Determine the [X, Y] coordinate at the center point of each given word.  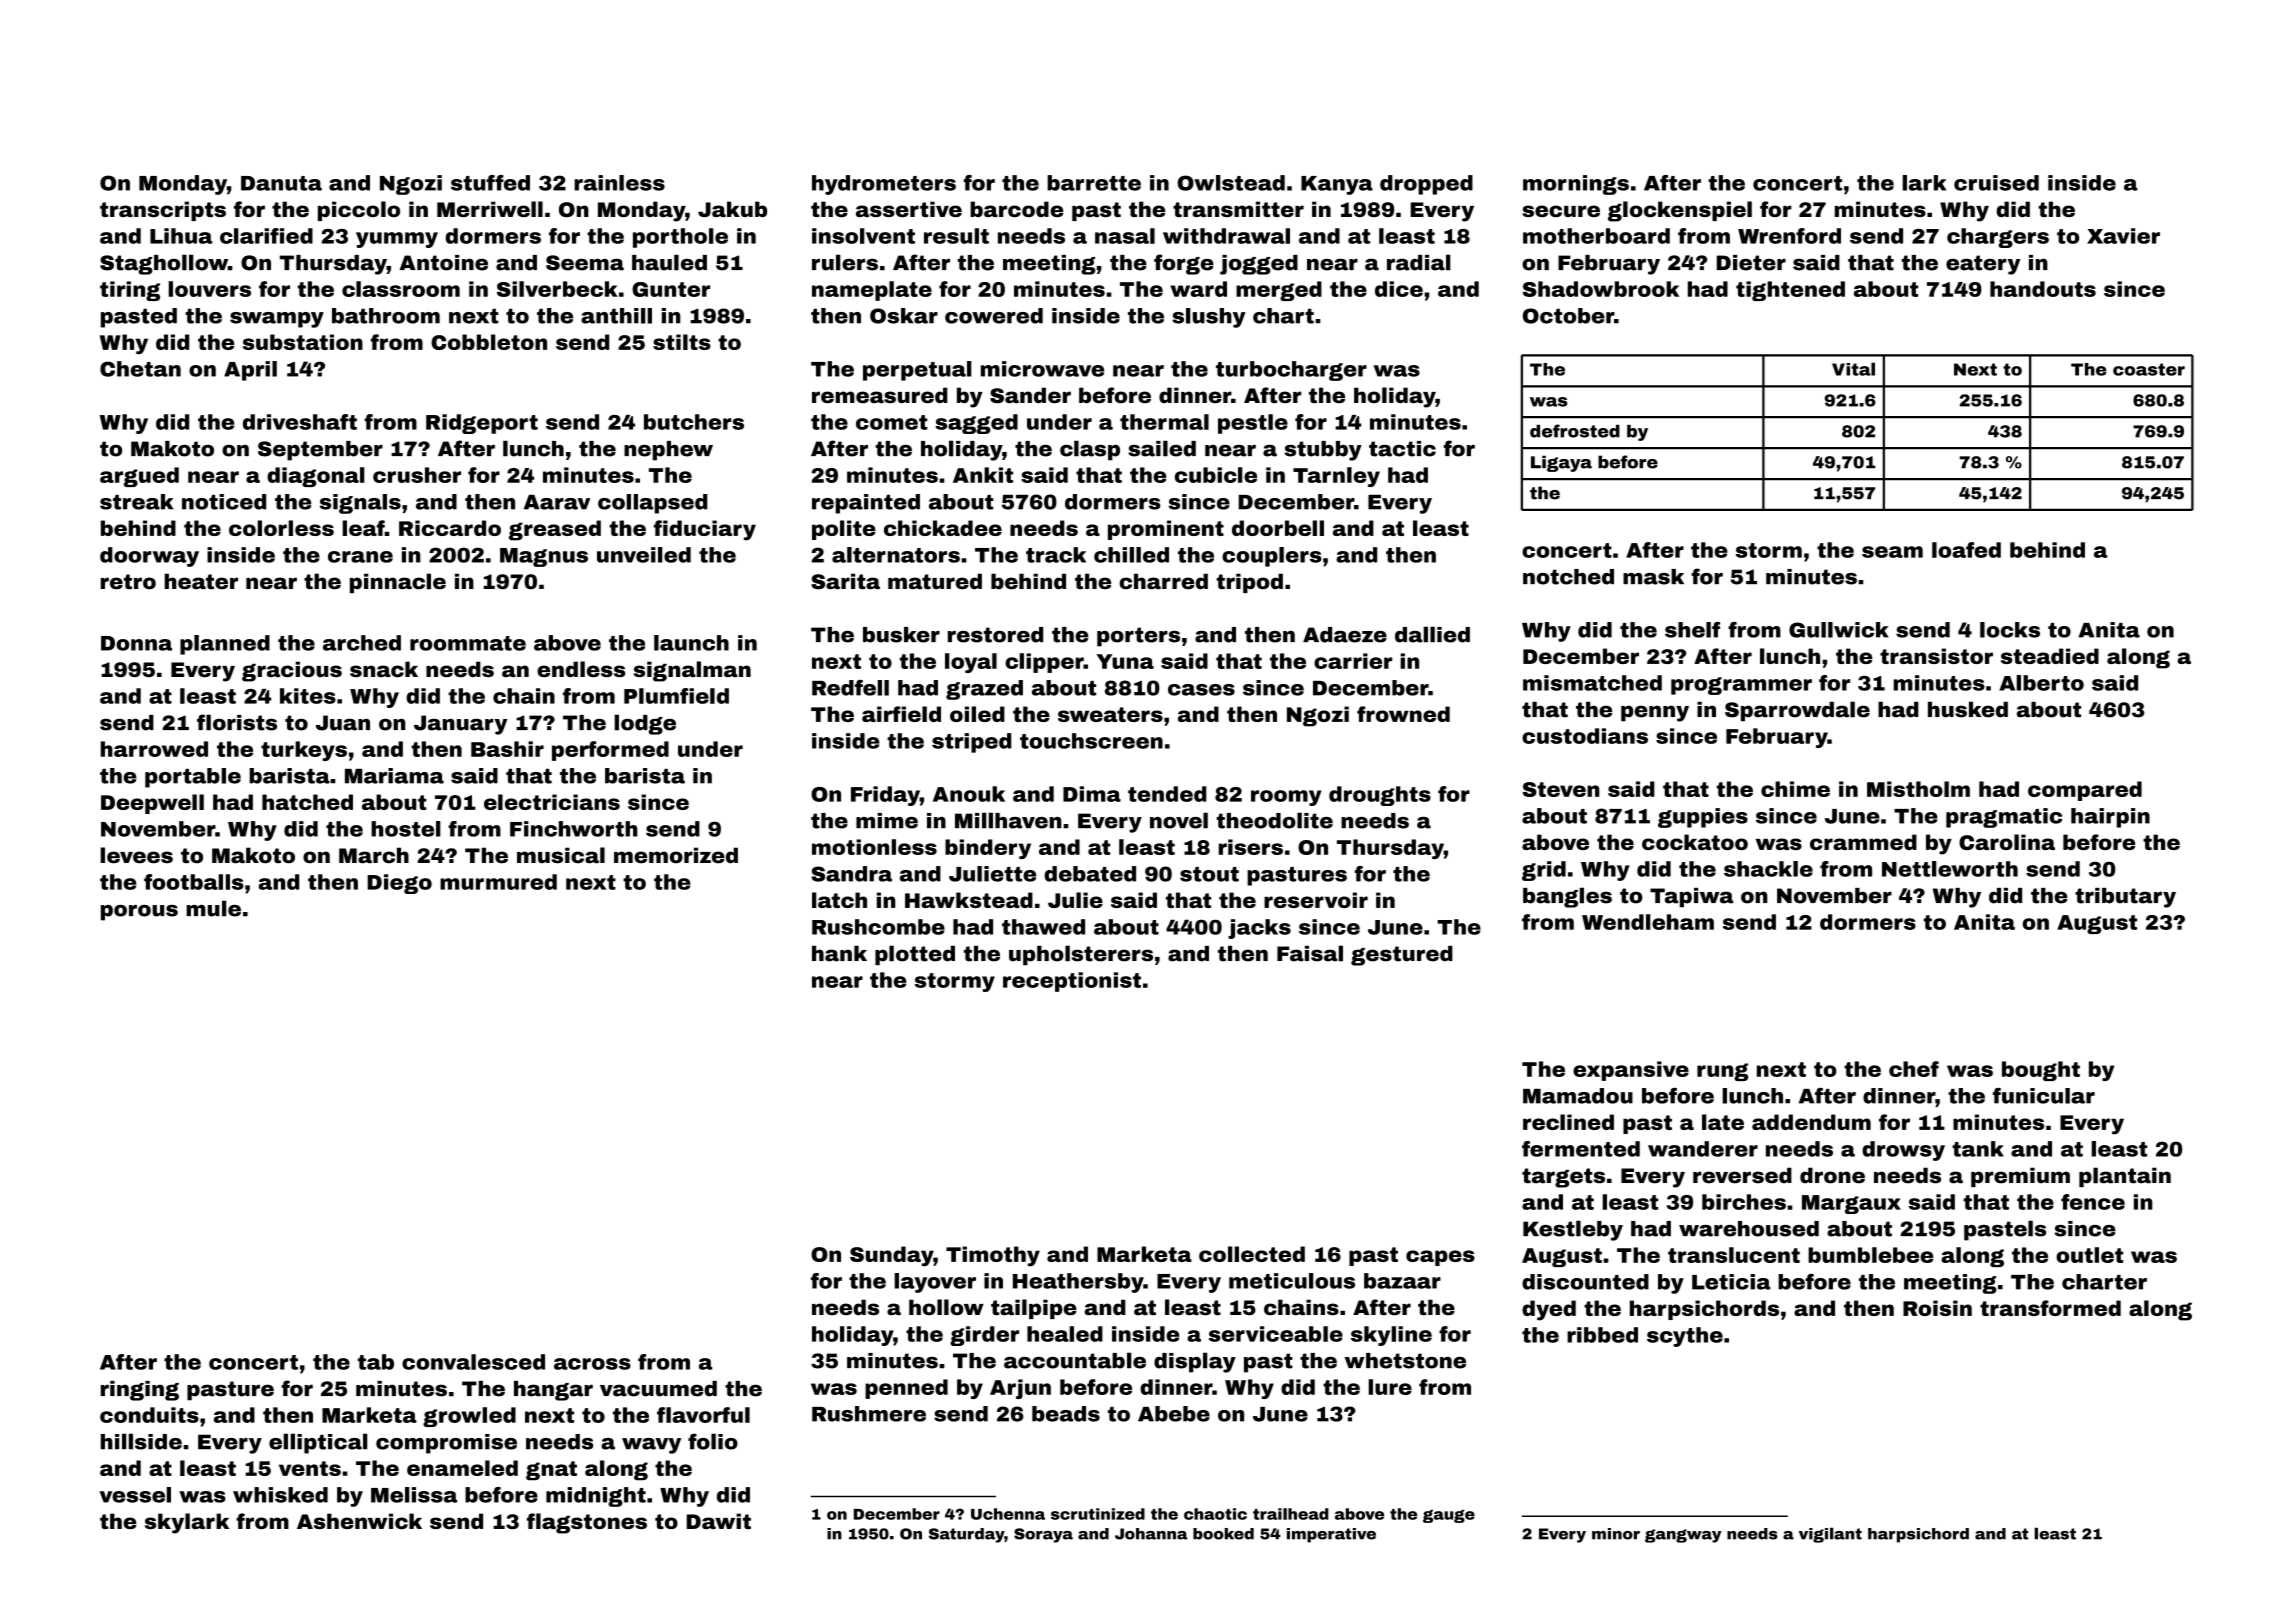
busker [901, 635]
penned [906, 1389]
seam [1892, 552]
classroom [401, 289]
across [592, 1364]
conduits [149, 1415]
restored [995, 635]
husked [1968, 710]
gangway [1683, 1536]
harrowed [154, 749]
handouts [2043, 289]
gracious [292, 671]
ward [1198, 289]
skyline [1391, 1336]
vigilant [1830, 1535]
